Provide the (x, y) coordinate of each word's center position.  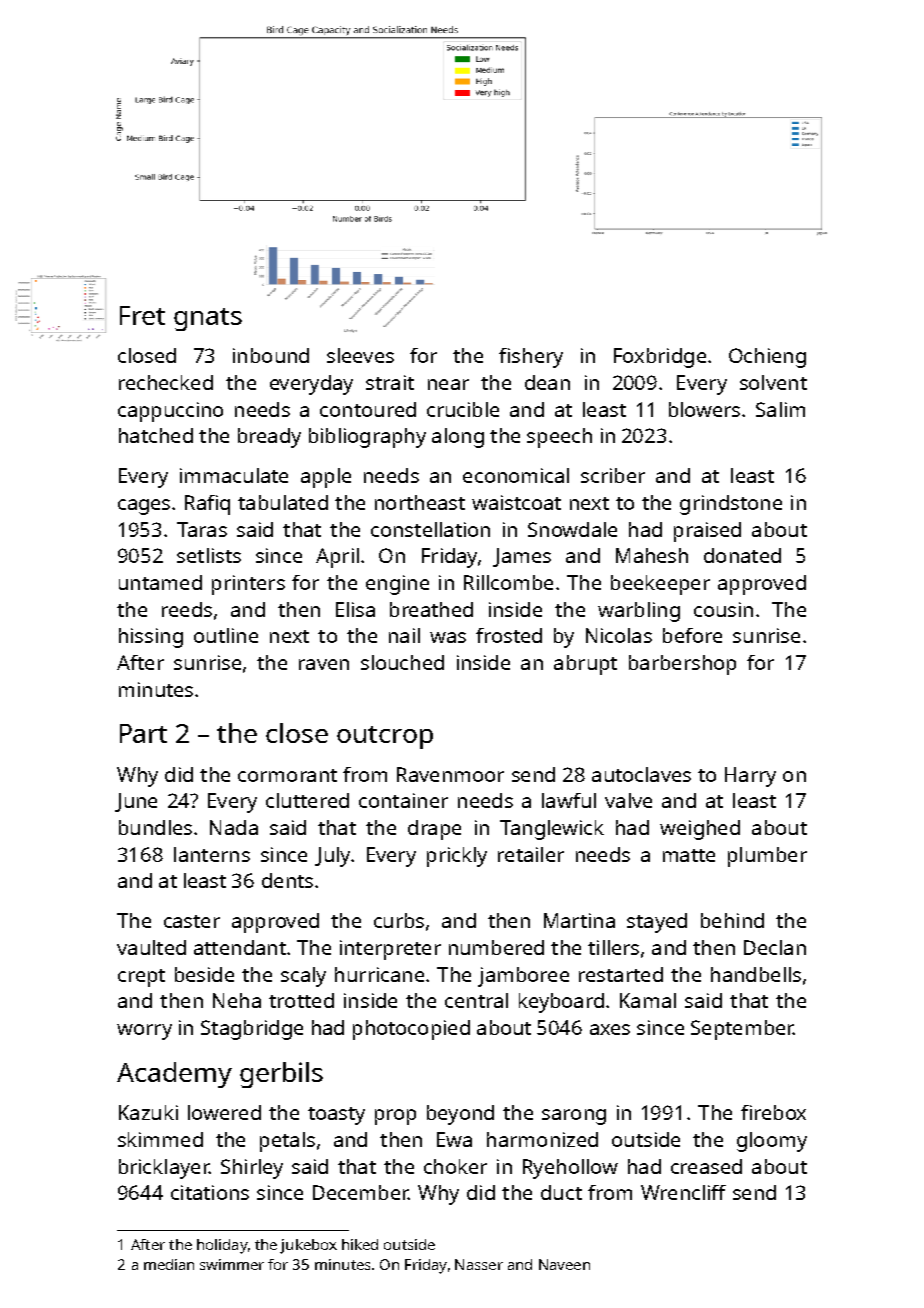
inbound (271, 355)
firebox (773, 1112)
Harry (750, 777)
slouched (402, 662)
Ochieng (767, 358)
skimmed (160, 1139)
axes (610, 1029)
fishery (531, 358)
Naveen (564, 1264)
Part (143, 733)
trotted (301, 1000)
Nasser (479, 1264)
